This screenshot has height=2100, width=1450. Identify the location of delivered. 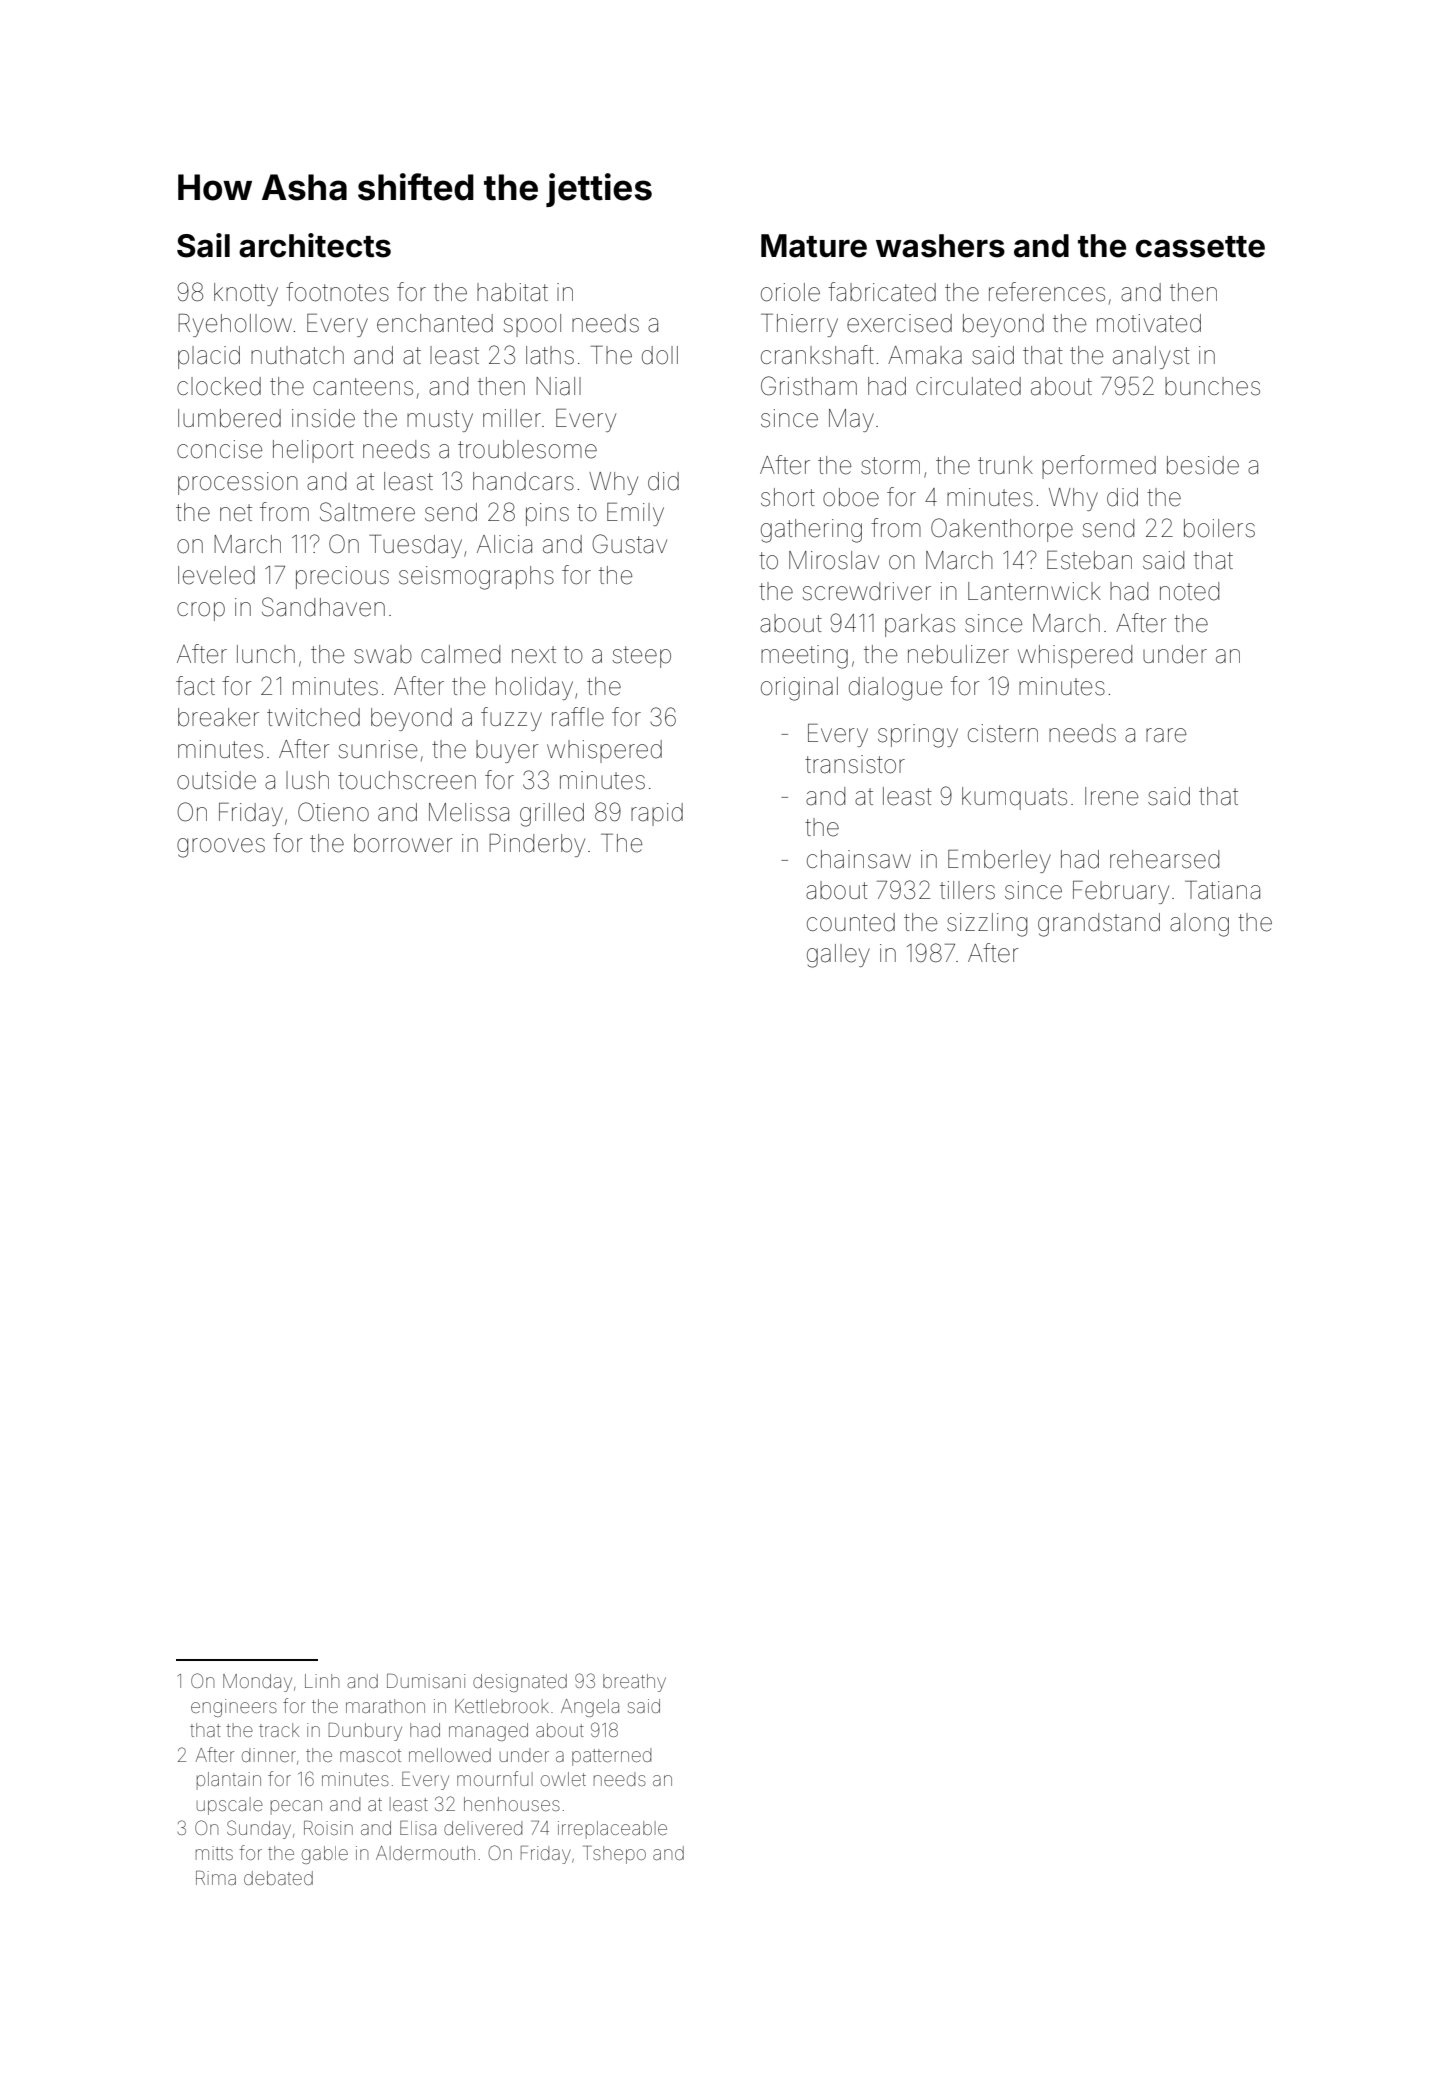
(483, 1828).
